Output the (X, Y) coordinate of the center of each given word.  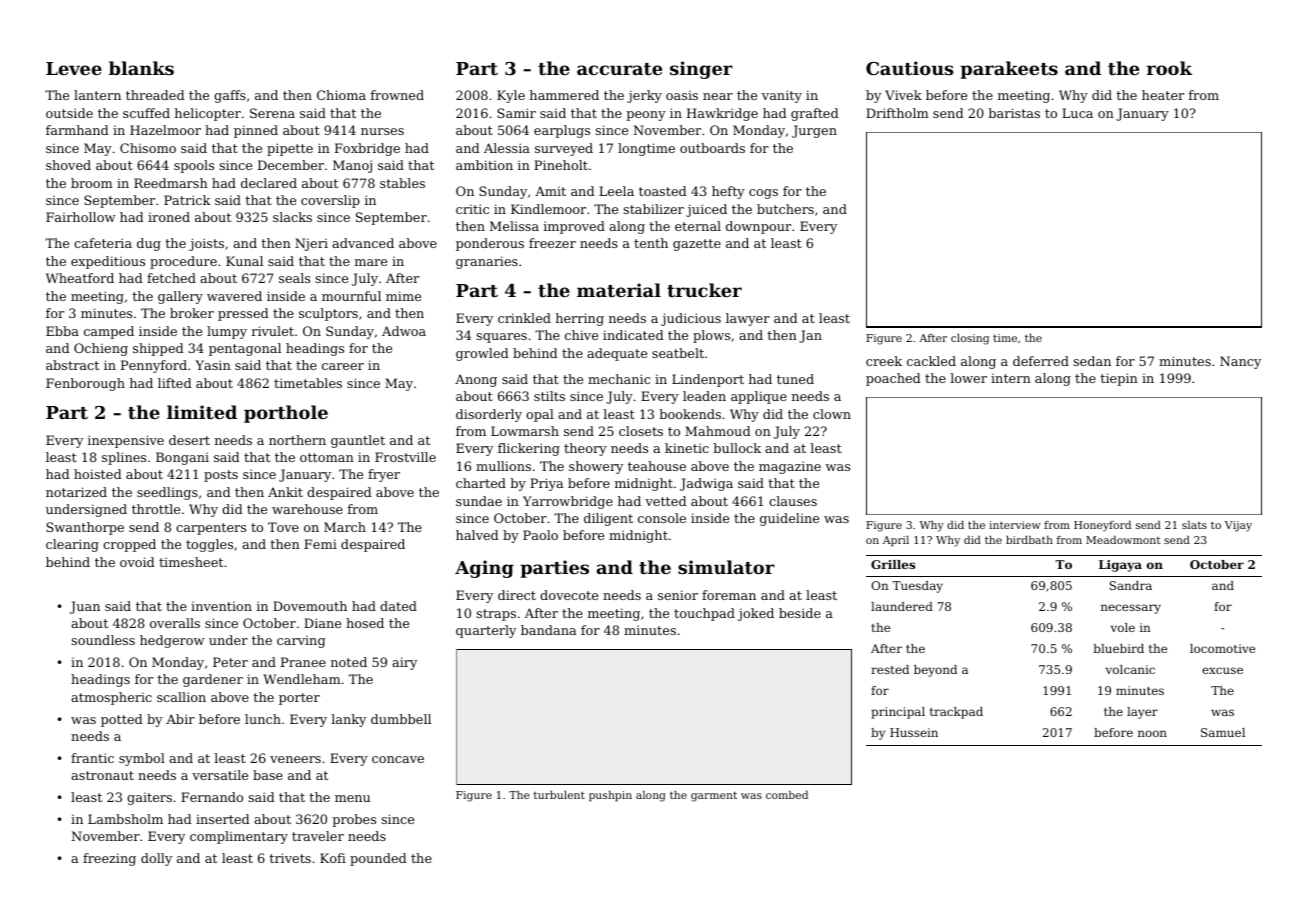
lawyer (748, 319)
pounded (378, 859)
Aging (484, 569)
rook (1169, 68)
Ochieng (101, 349)
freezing (109, 859)
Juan (85, 607)
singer (701, 70)
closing (970, 339)
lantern (97, 95)
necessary (1131, 609)
